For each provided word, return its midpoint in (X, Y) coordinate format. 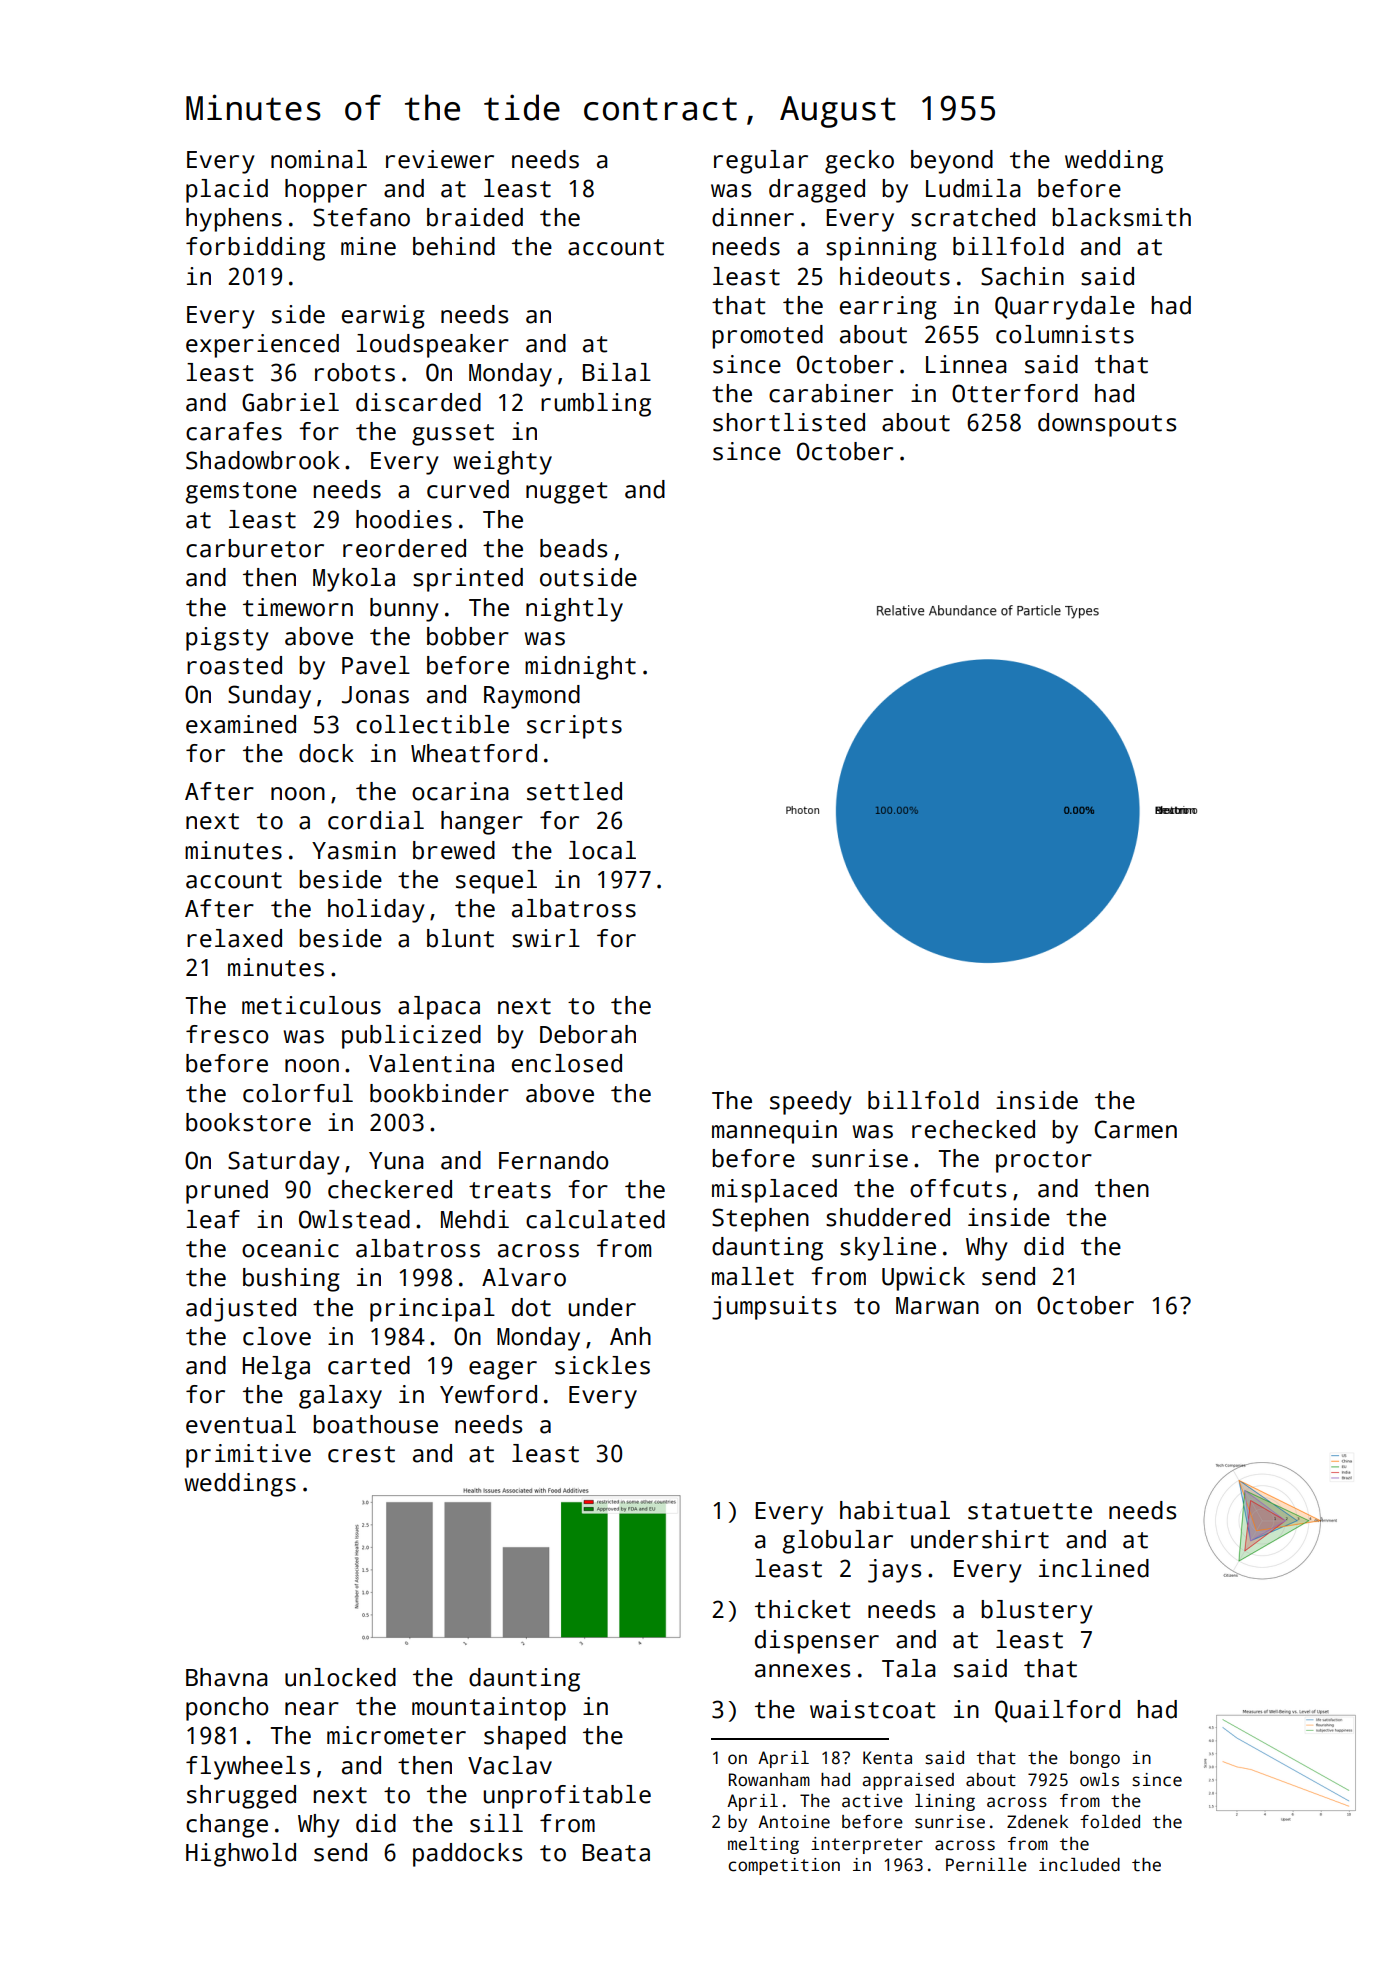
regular (761, 162)
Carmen (1135, 1129)
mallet (753, 1276)
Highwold (241, 1855)
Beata (616, 1853)
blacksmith (1121, 217)
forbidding (255, 249)
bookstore (248, 1122)
